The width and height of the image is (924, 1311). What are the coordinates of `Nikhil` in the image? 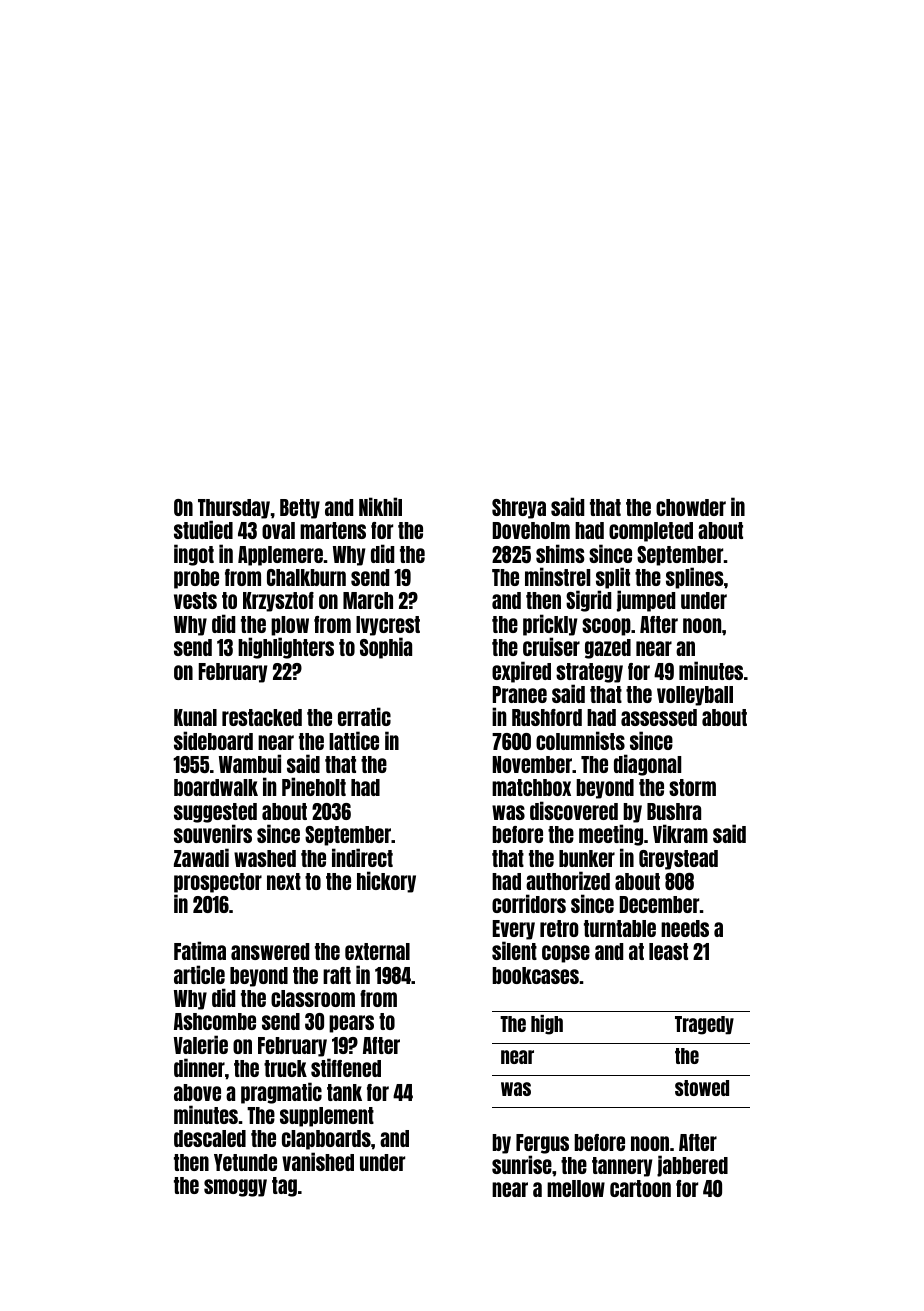 It's located at (380, 506).
